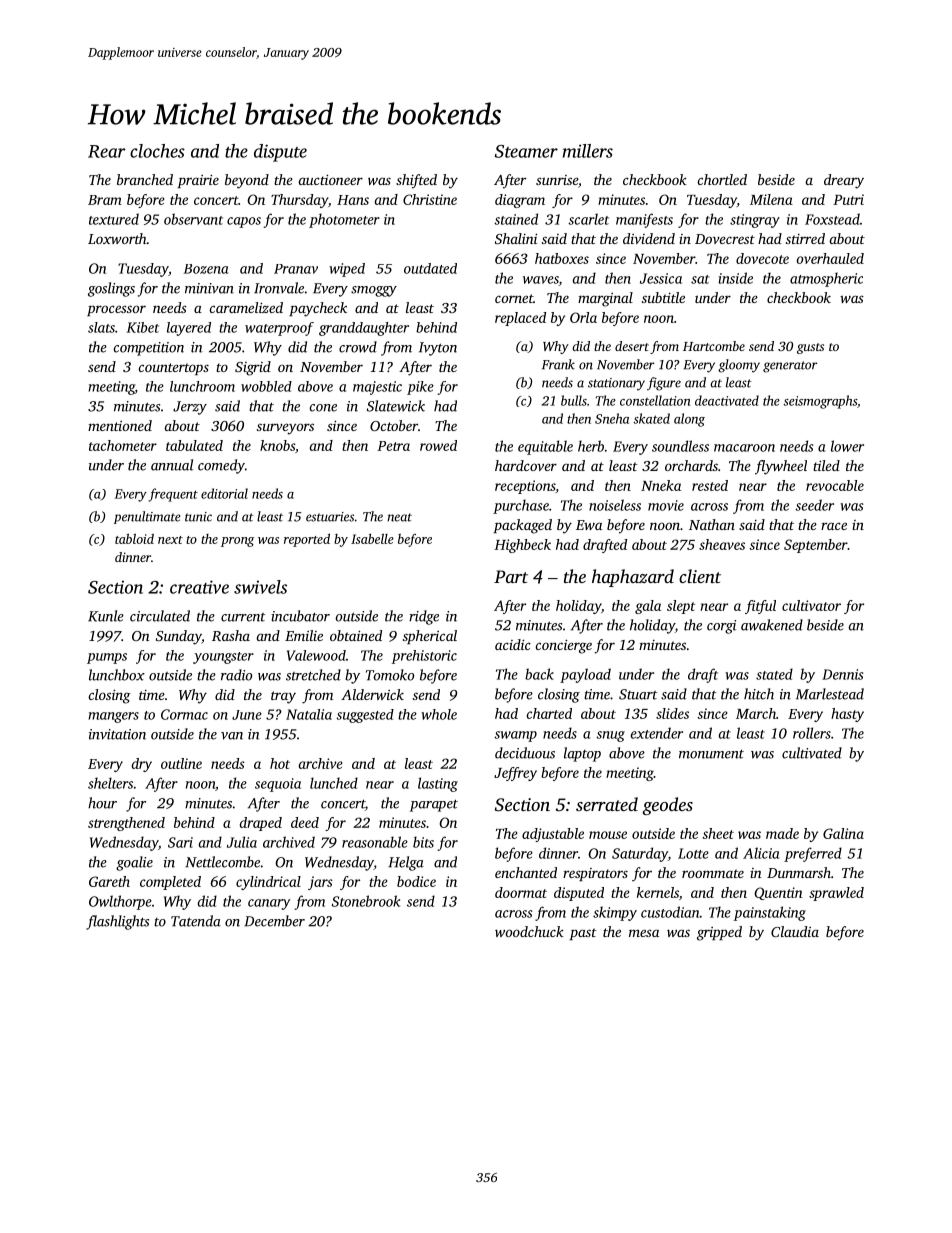 Image resolution: width=952 pixels, height=1233 pixels. What do you see at coordinates (529, 931) in the image?
I see `woodchuck` at bounding box center [529, 931].
